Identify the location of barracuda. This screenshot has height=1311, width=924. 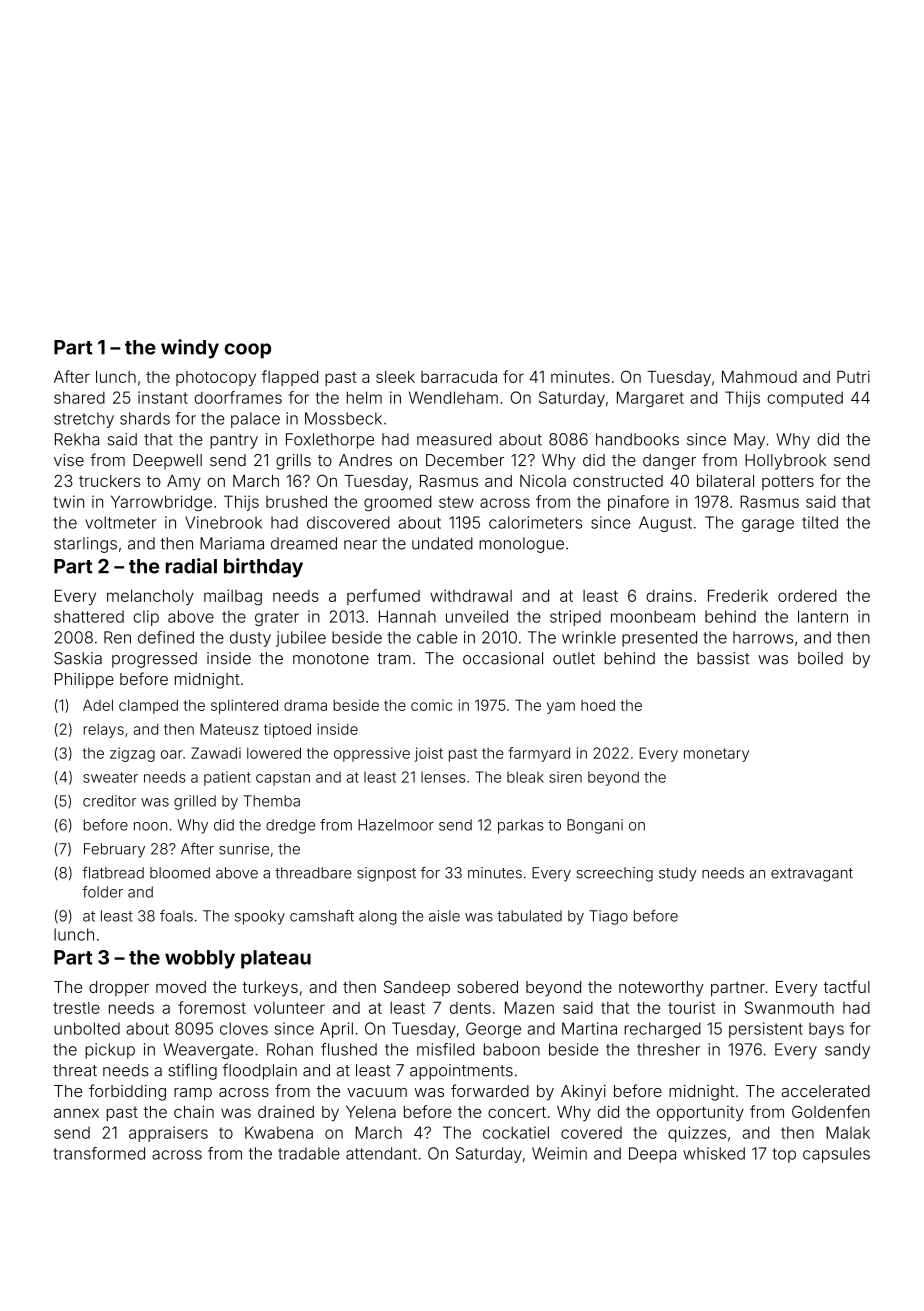
(459, 377).
